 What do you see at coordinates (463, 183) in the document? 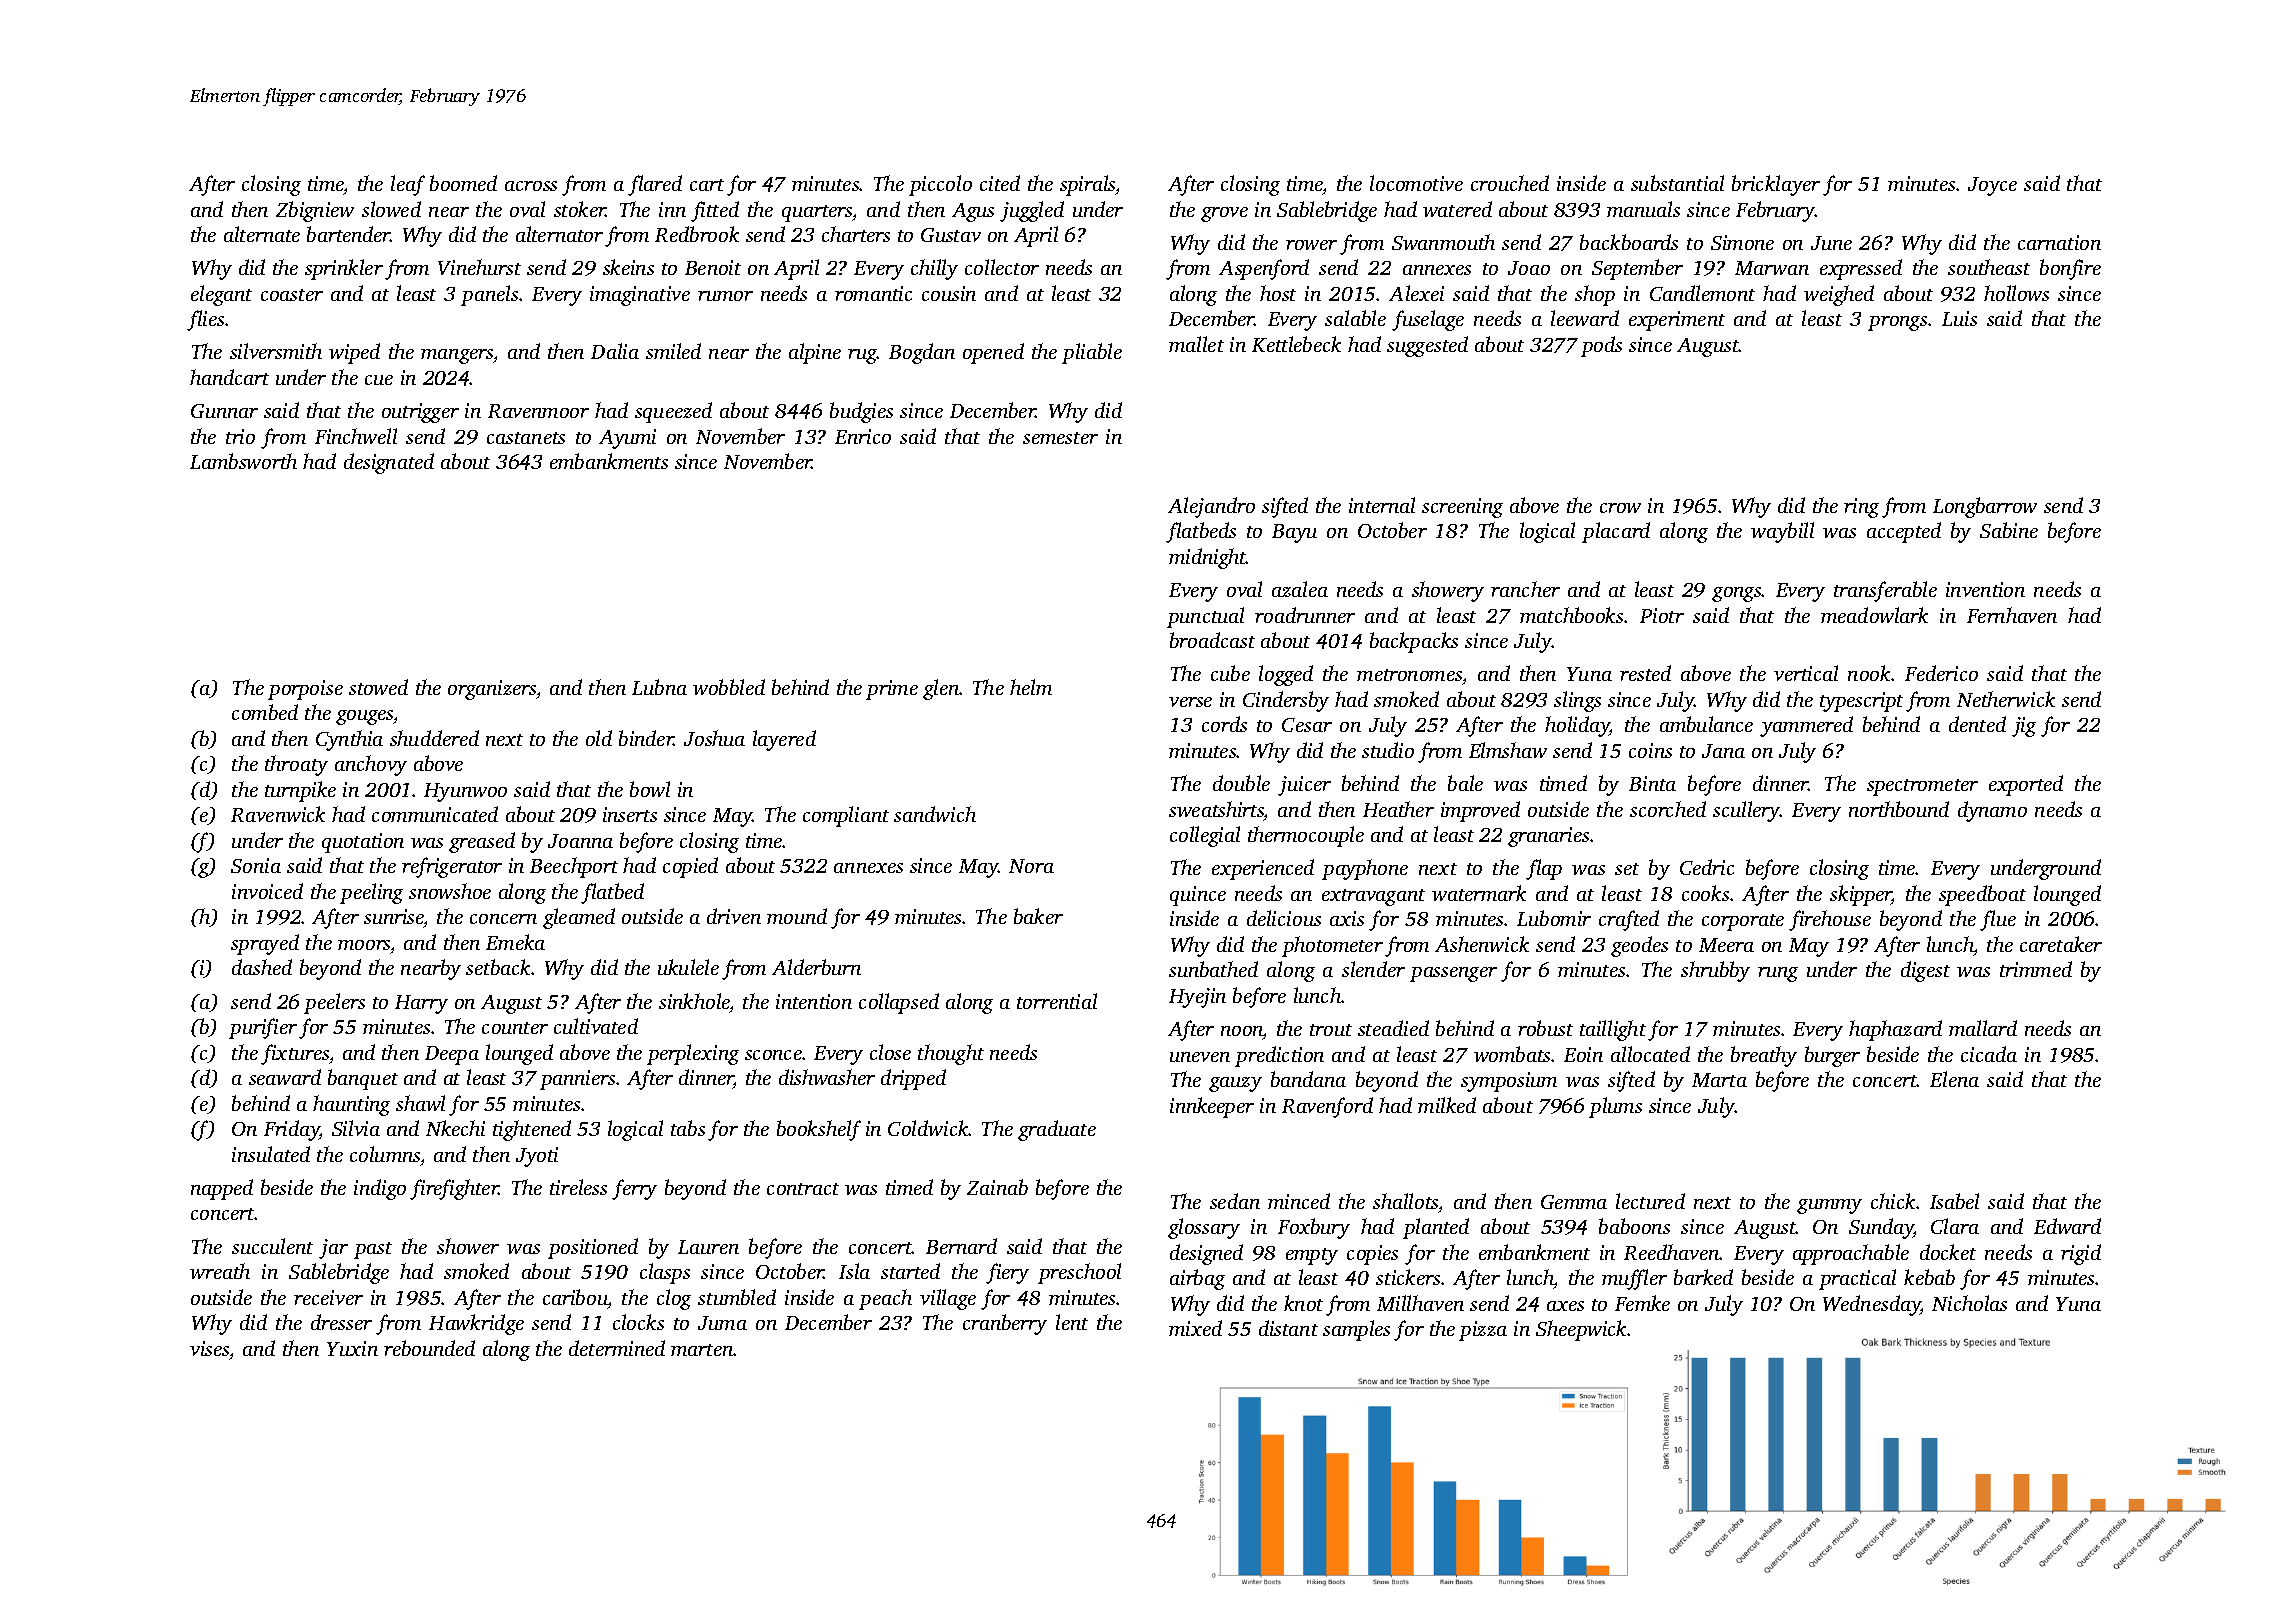
I see `boomed` at bounding box center [463, 183].
